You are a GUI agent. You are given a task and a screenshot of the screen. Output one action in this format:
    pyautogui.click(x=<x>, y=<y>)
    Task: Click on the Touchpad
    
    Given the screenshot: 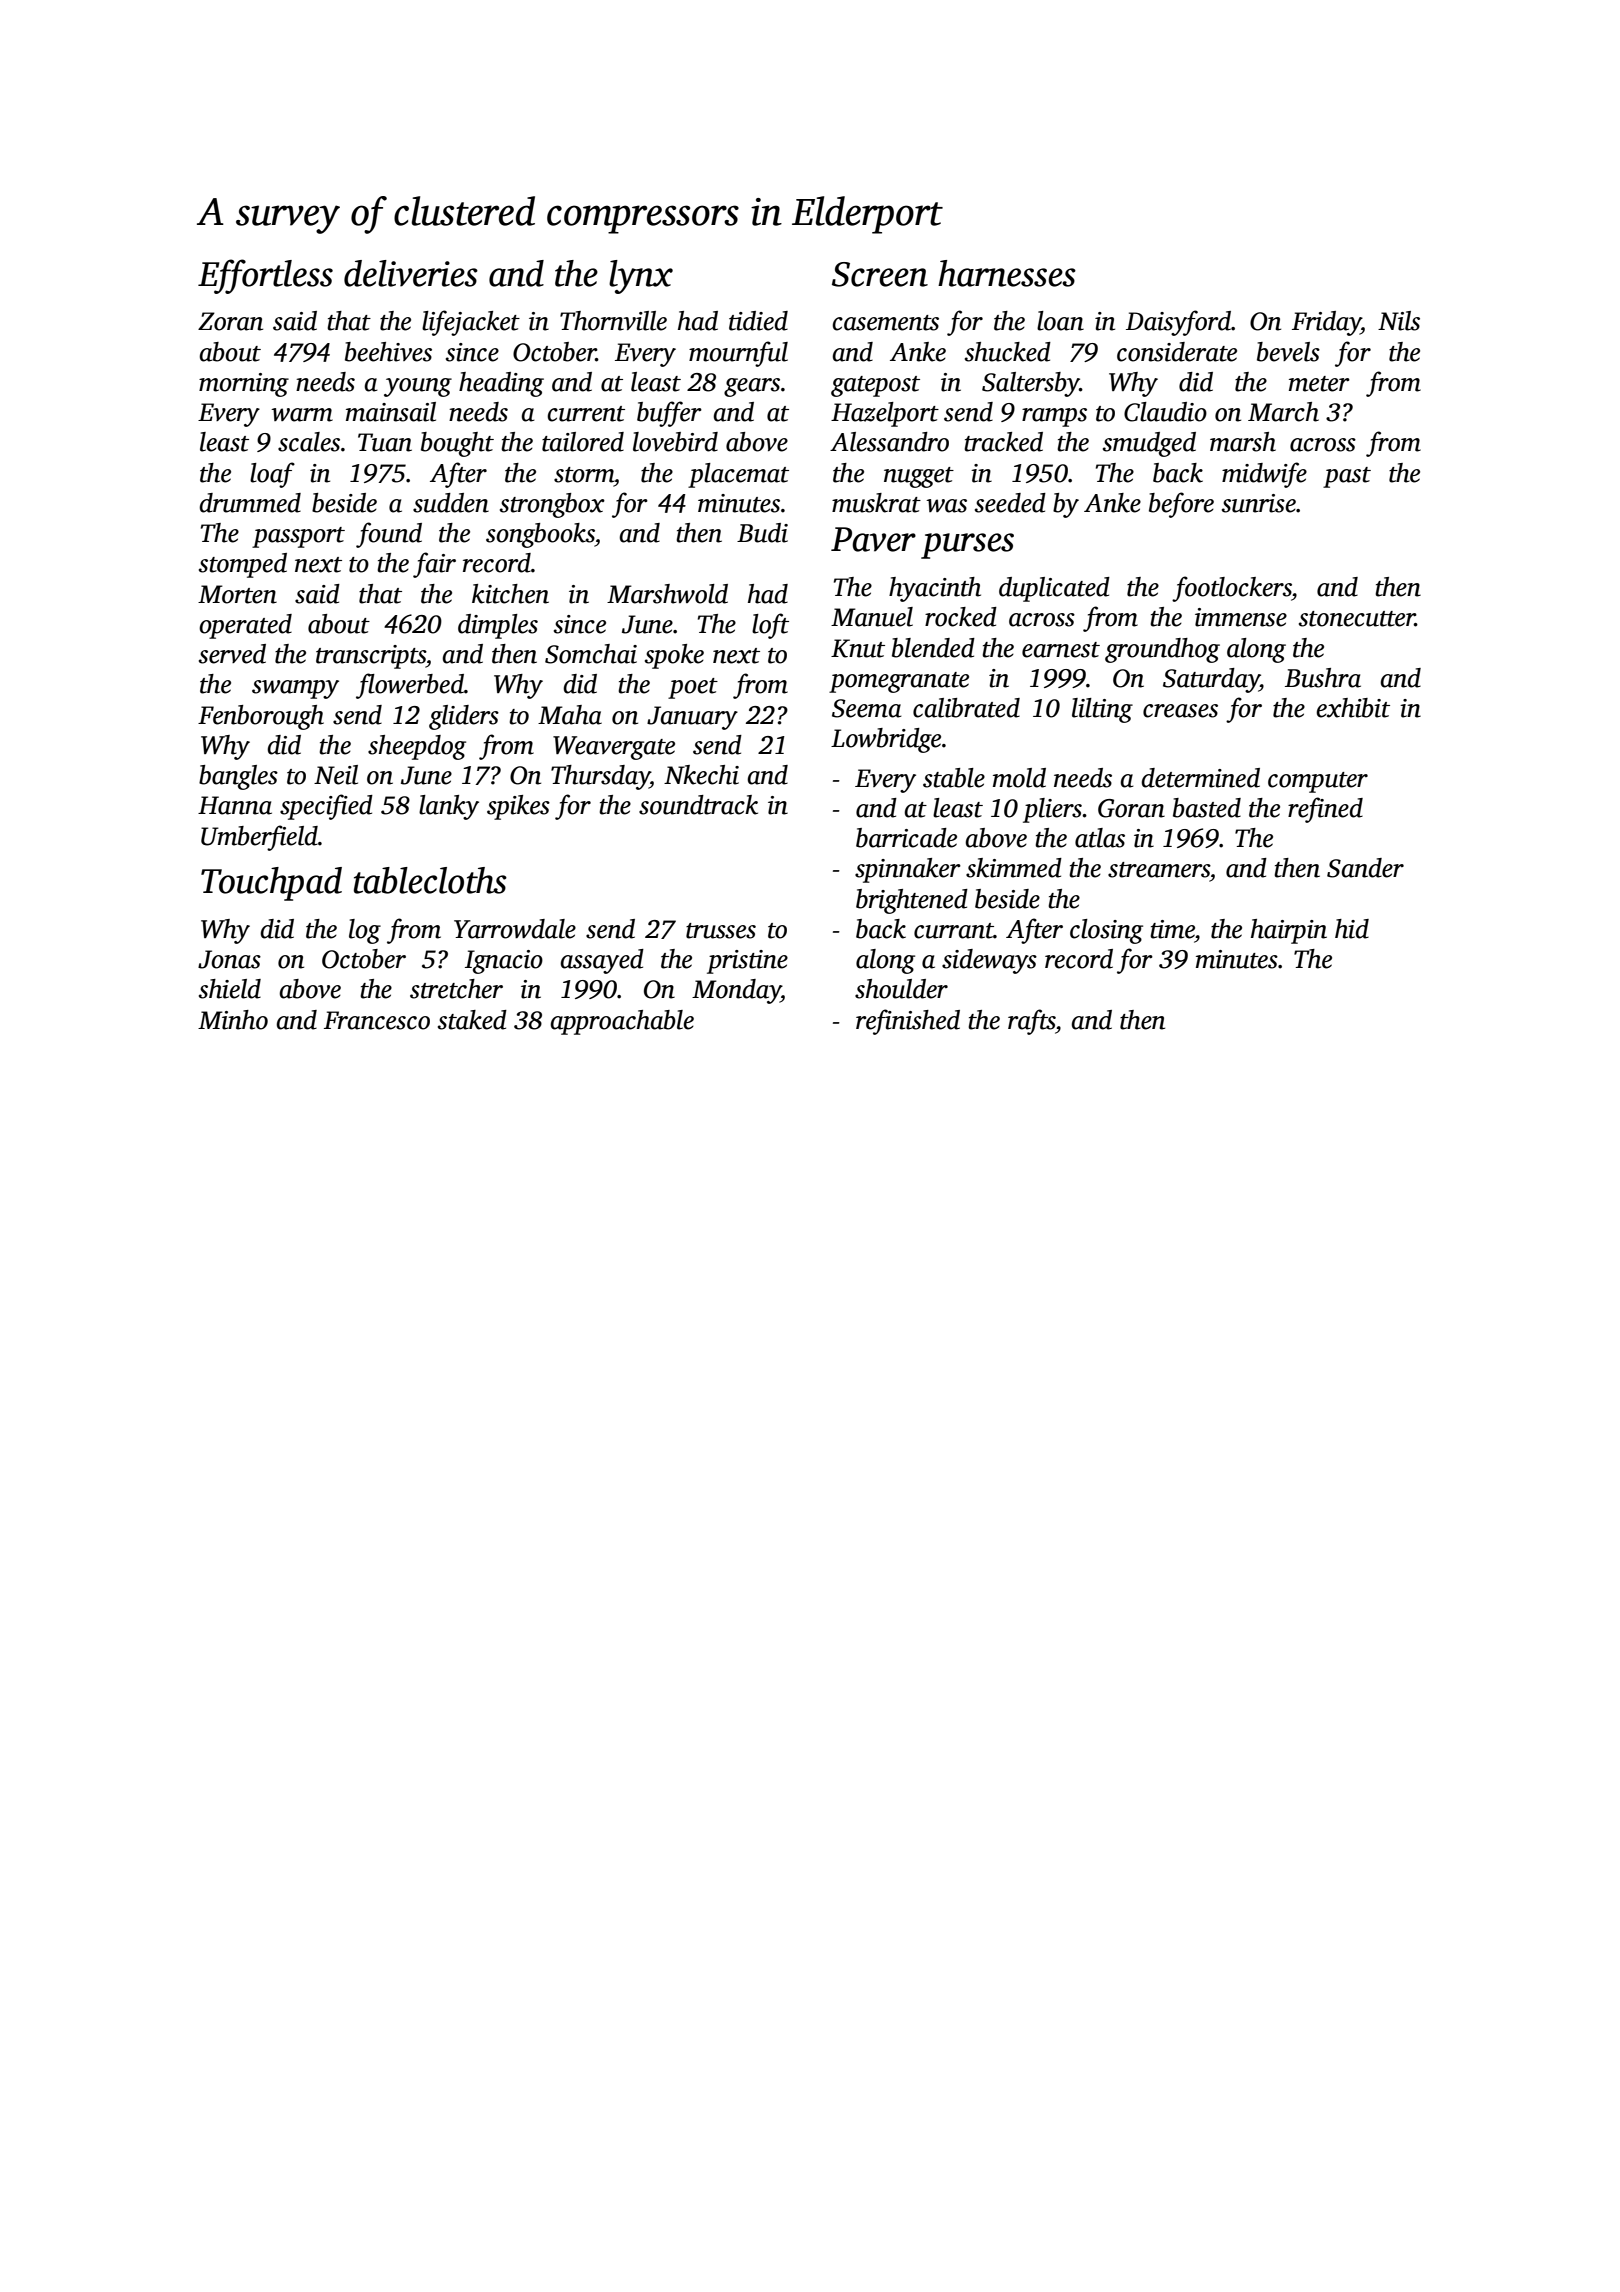 What is the action you would take?
    pyautogui.click(x=271, y=884)
